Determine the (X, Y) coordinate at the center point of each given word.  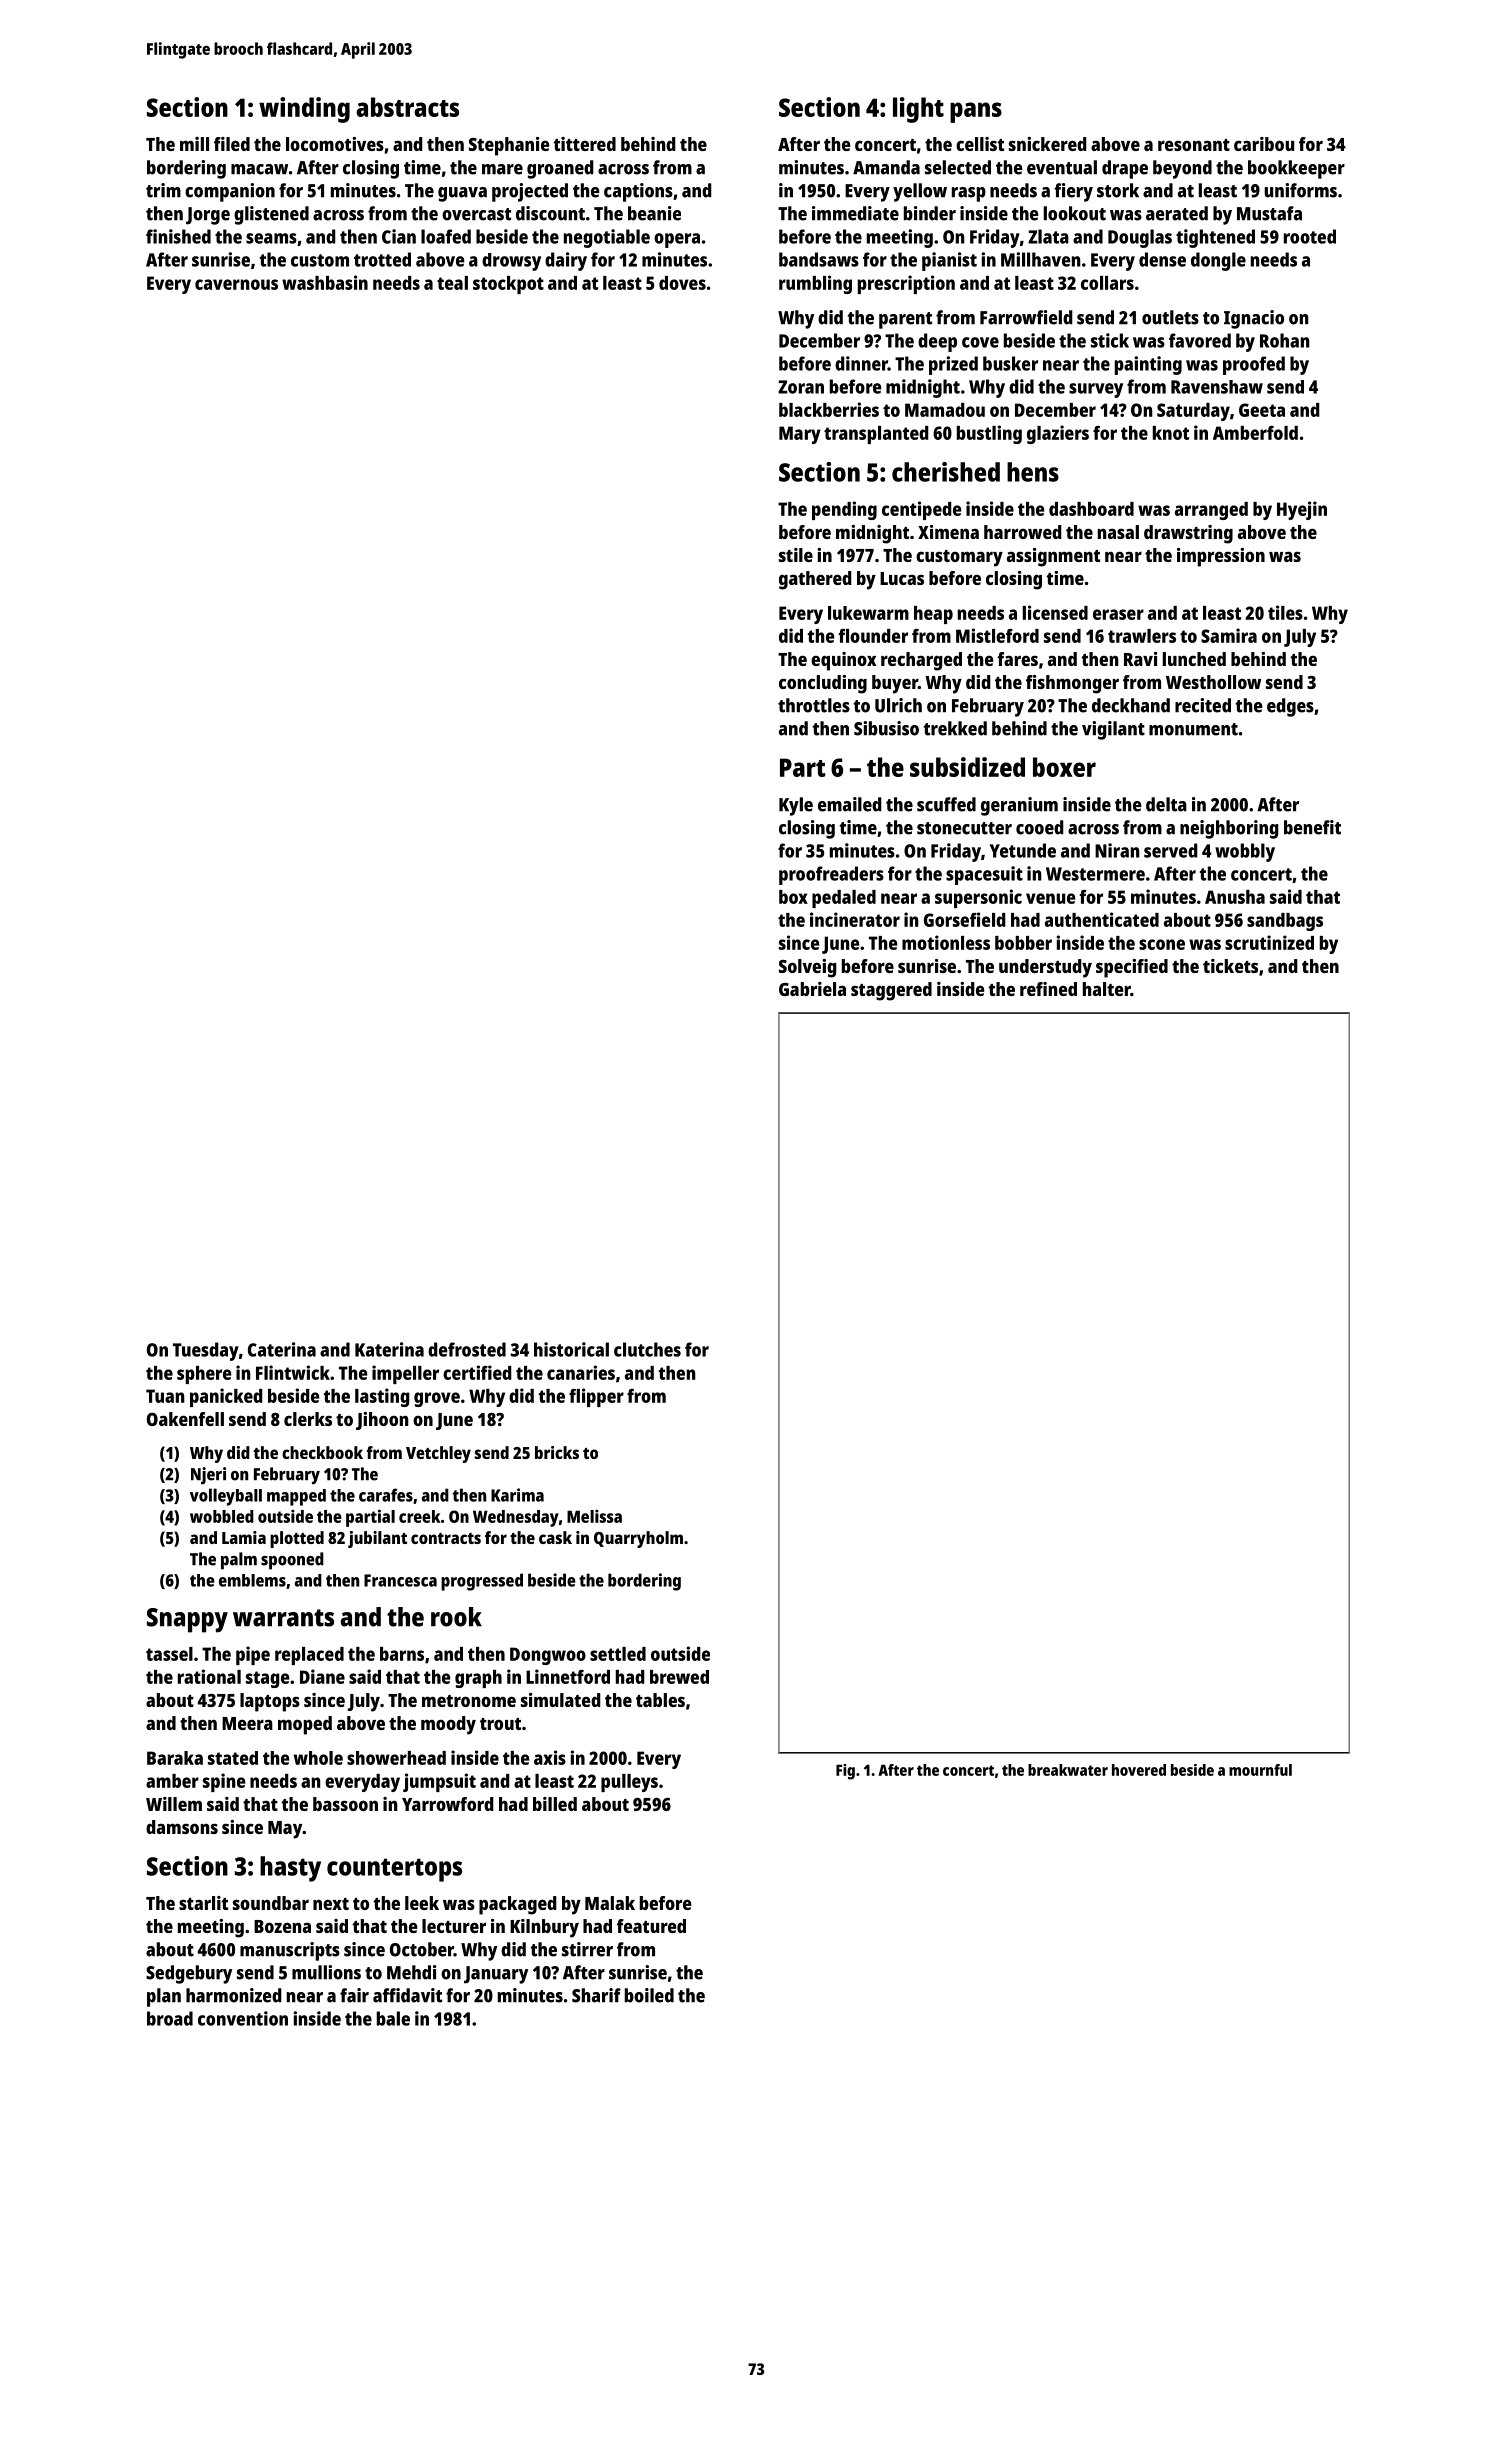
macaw (259, 169)
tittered (584, 144)
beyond (1182, 169)
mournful (1260, 1770)
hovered (1139, 1770)
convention (243, 2018)
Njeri (208, 1476)
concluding (823, 684)
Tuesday (206, 1351)
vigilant (1113, 730)
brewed (679, 1677)
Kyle (796, 806)
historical (571, 1349)
